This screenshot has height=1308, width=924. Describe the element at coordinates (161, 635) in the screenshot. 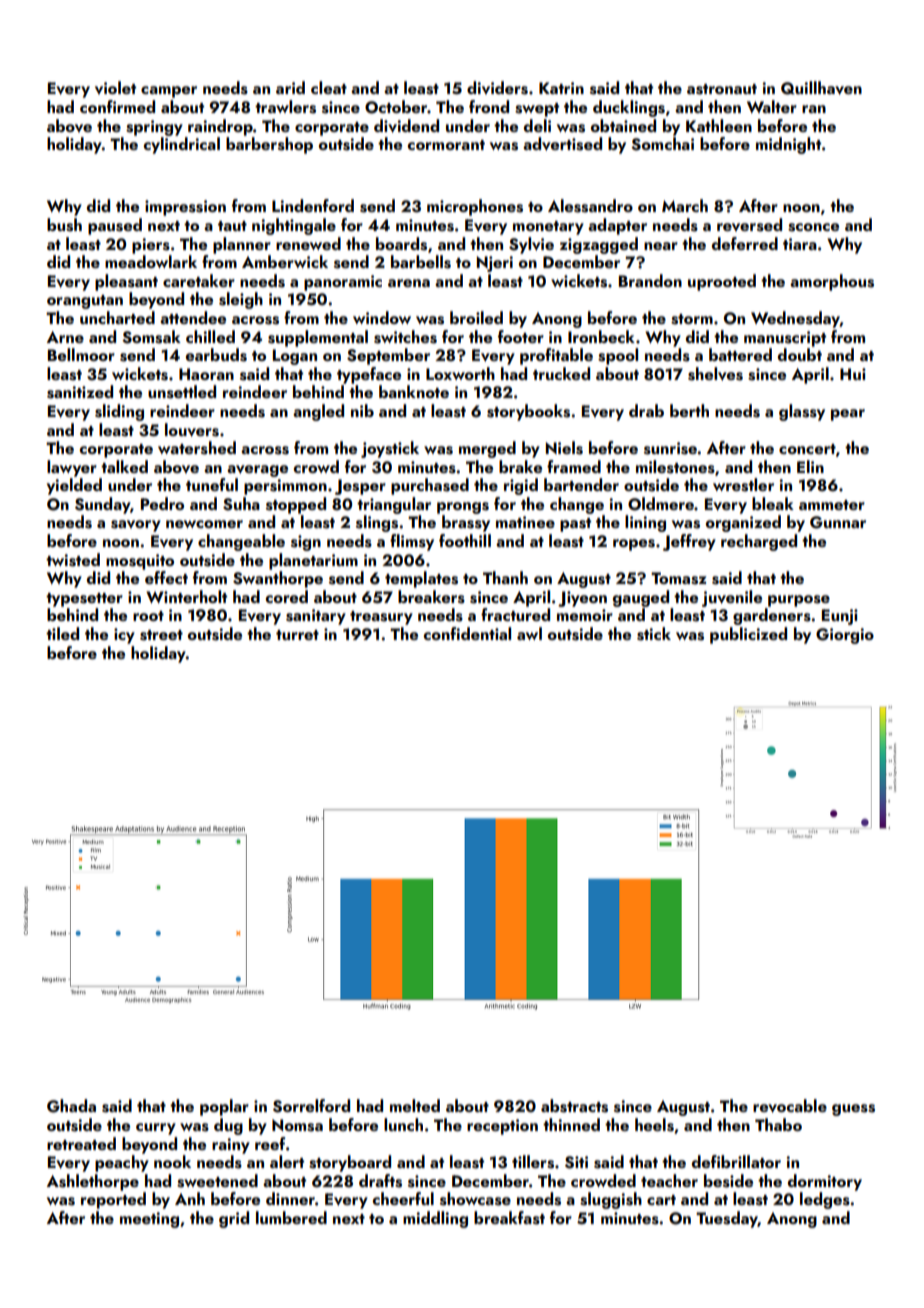

I see `street` at that location.
